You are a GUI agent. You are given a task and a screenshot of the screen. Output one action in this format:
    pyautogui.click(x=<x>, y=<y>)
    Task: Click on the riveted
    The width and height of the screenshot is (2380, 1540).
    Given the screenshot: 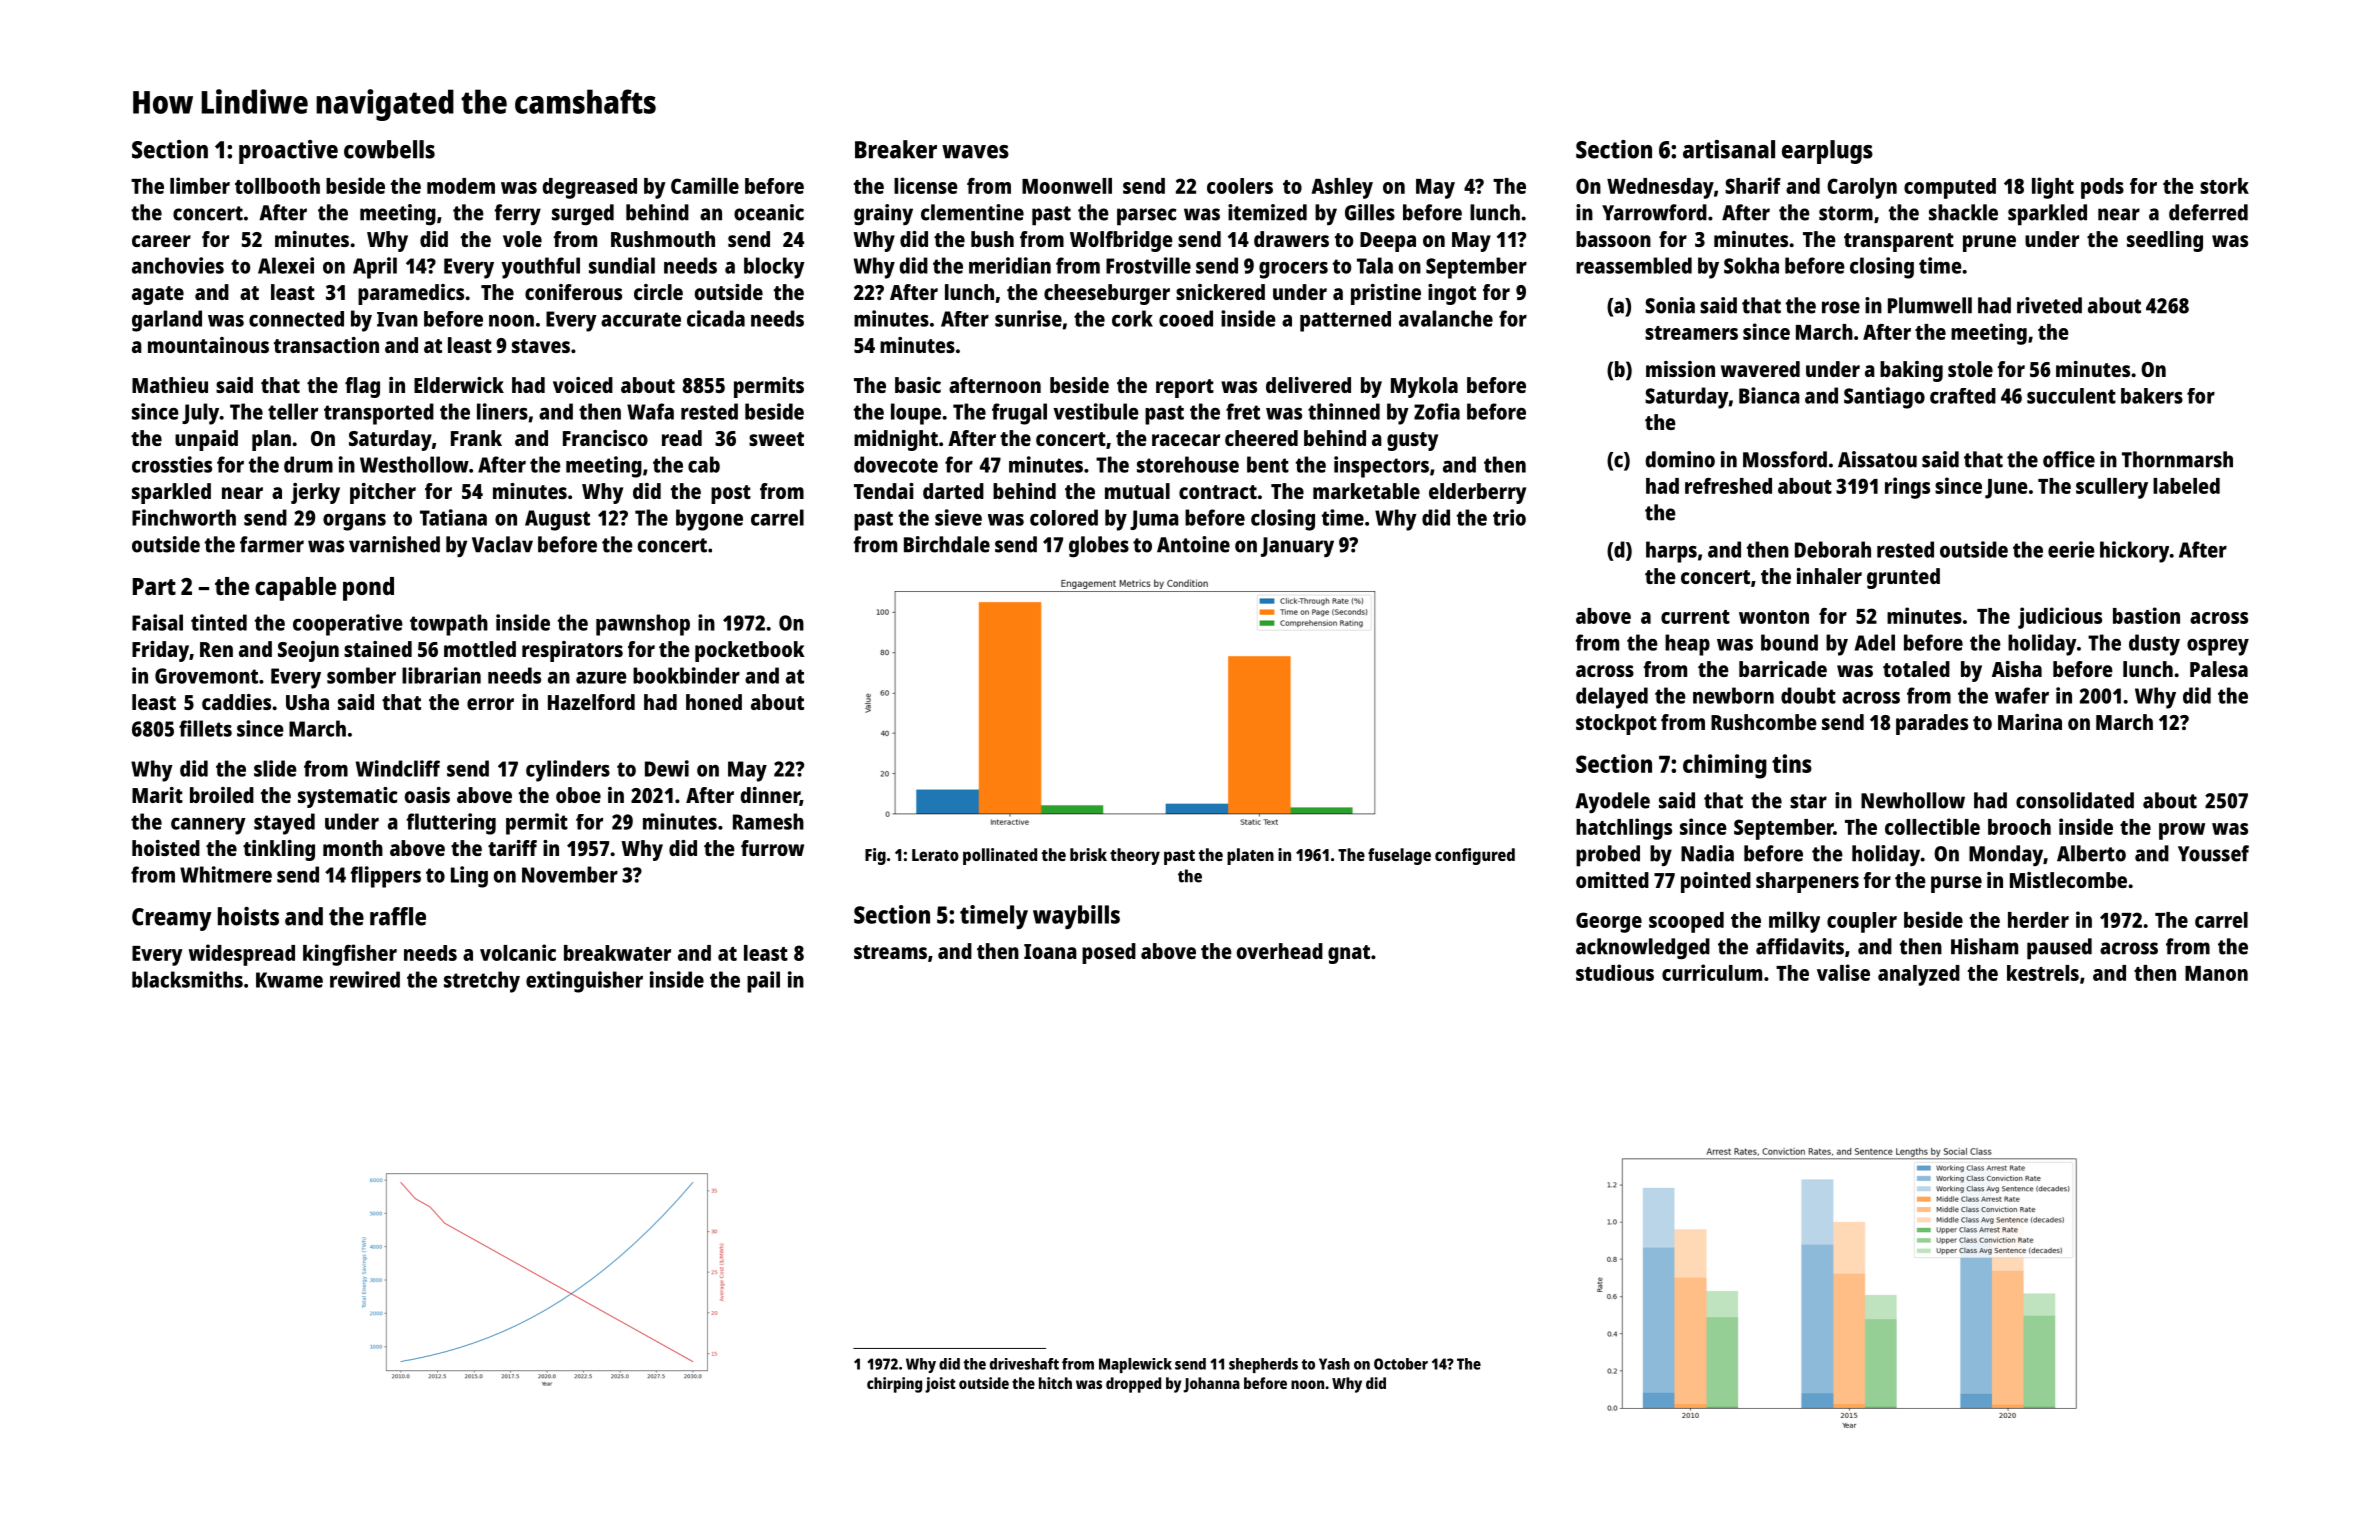 What is the action you would take?
    pyautogui.click(x=2049, y=305)
